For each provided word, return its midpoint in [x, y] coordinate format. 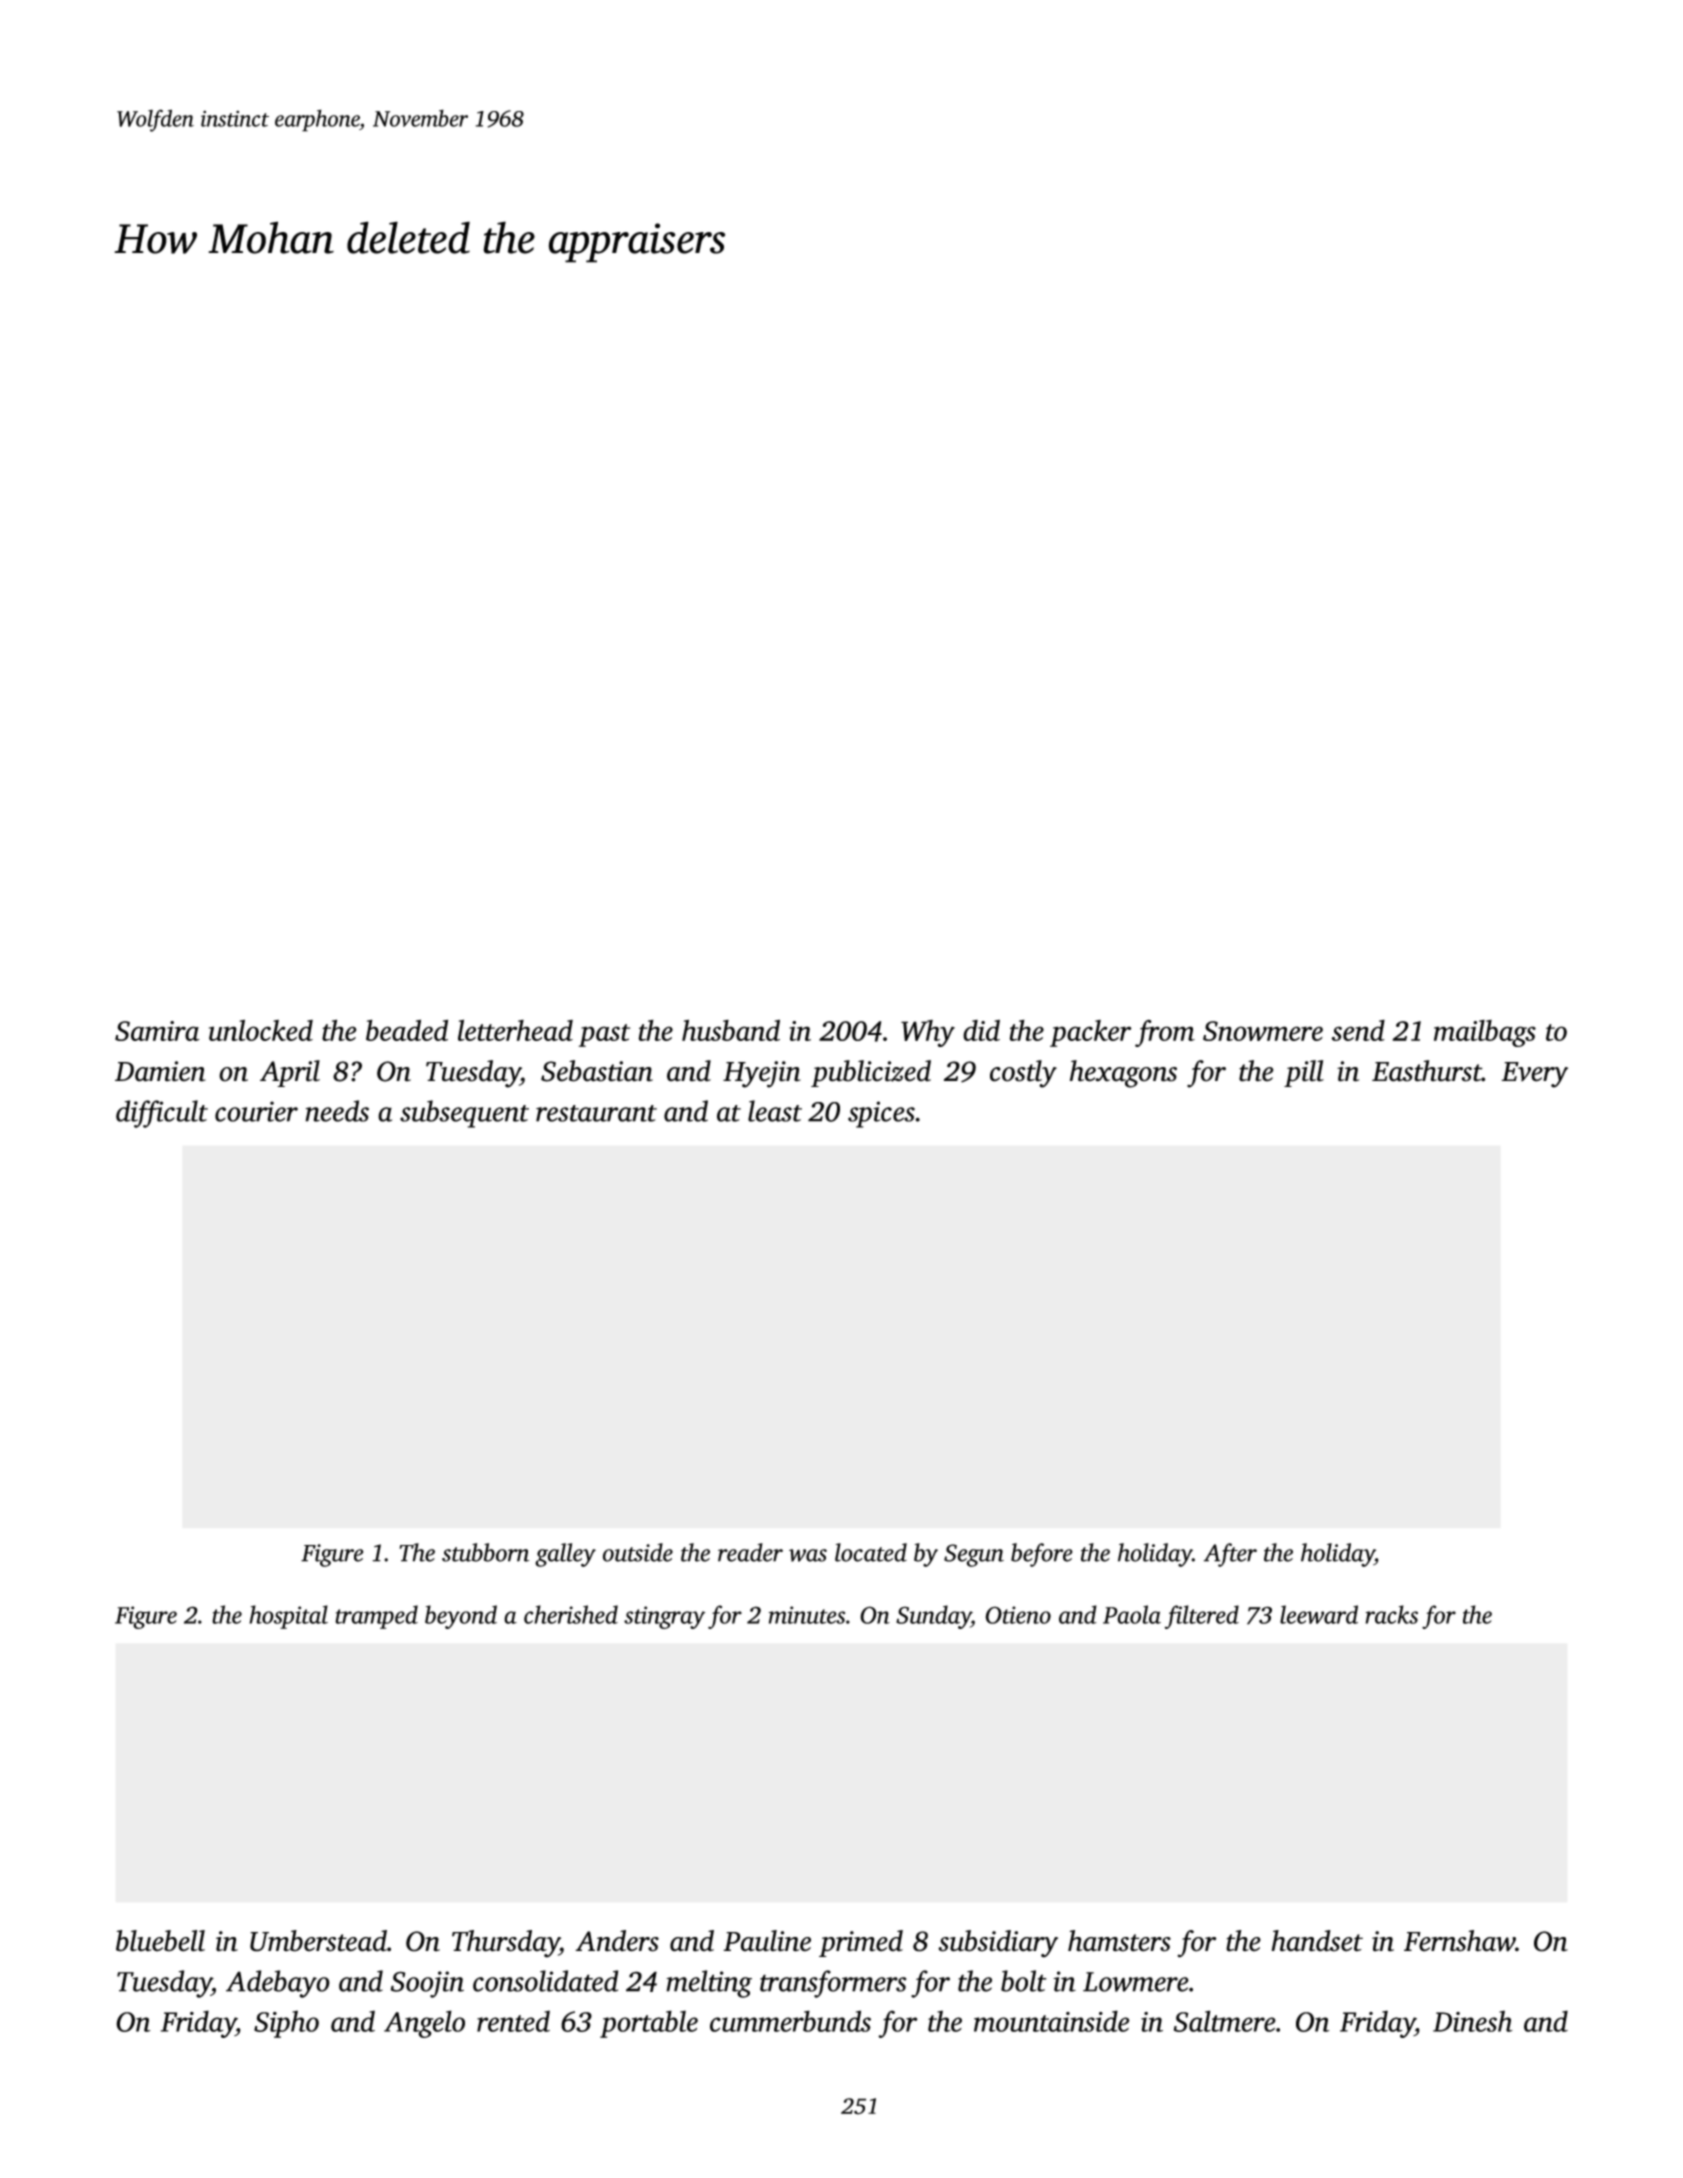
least [775, 1111]
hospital [288, 1617]
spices [881, 1114]
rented [513, 2021]
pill [1304, 1073]
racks [1391, 1614]
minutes [807, 1615]
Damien [160, 1071]
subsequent [464, 1114]
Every [1534, 1075]
